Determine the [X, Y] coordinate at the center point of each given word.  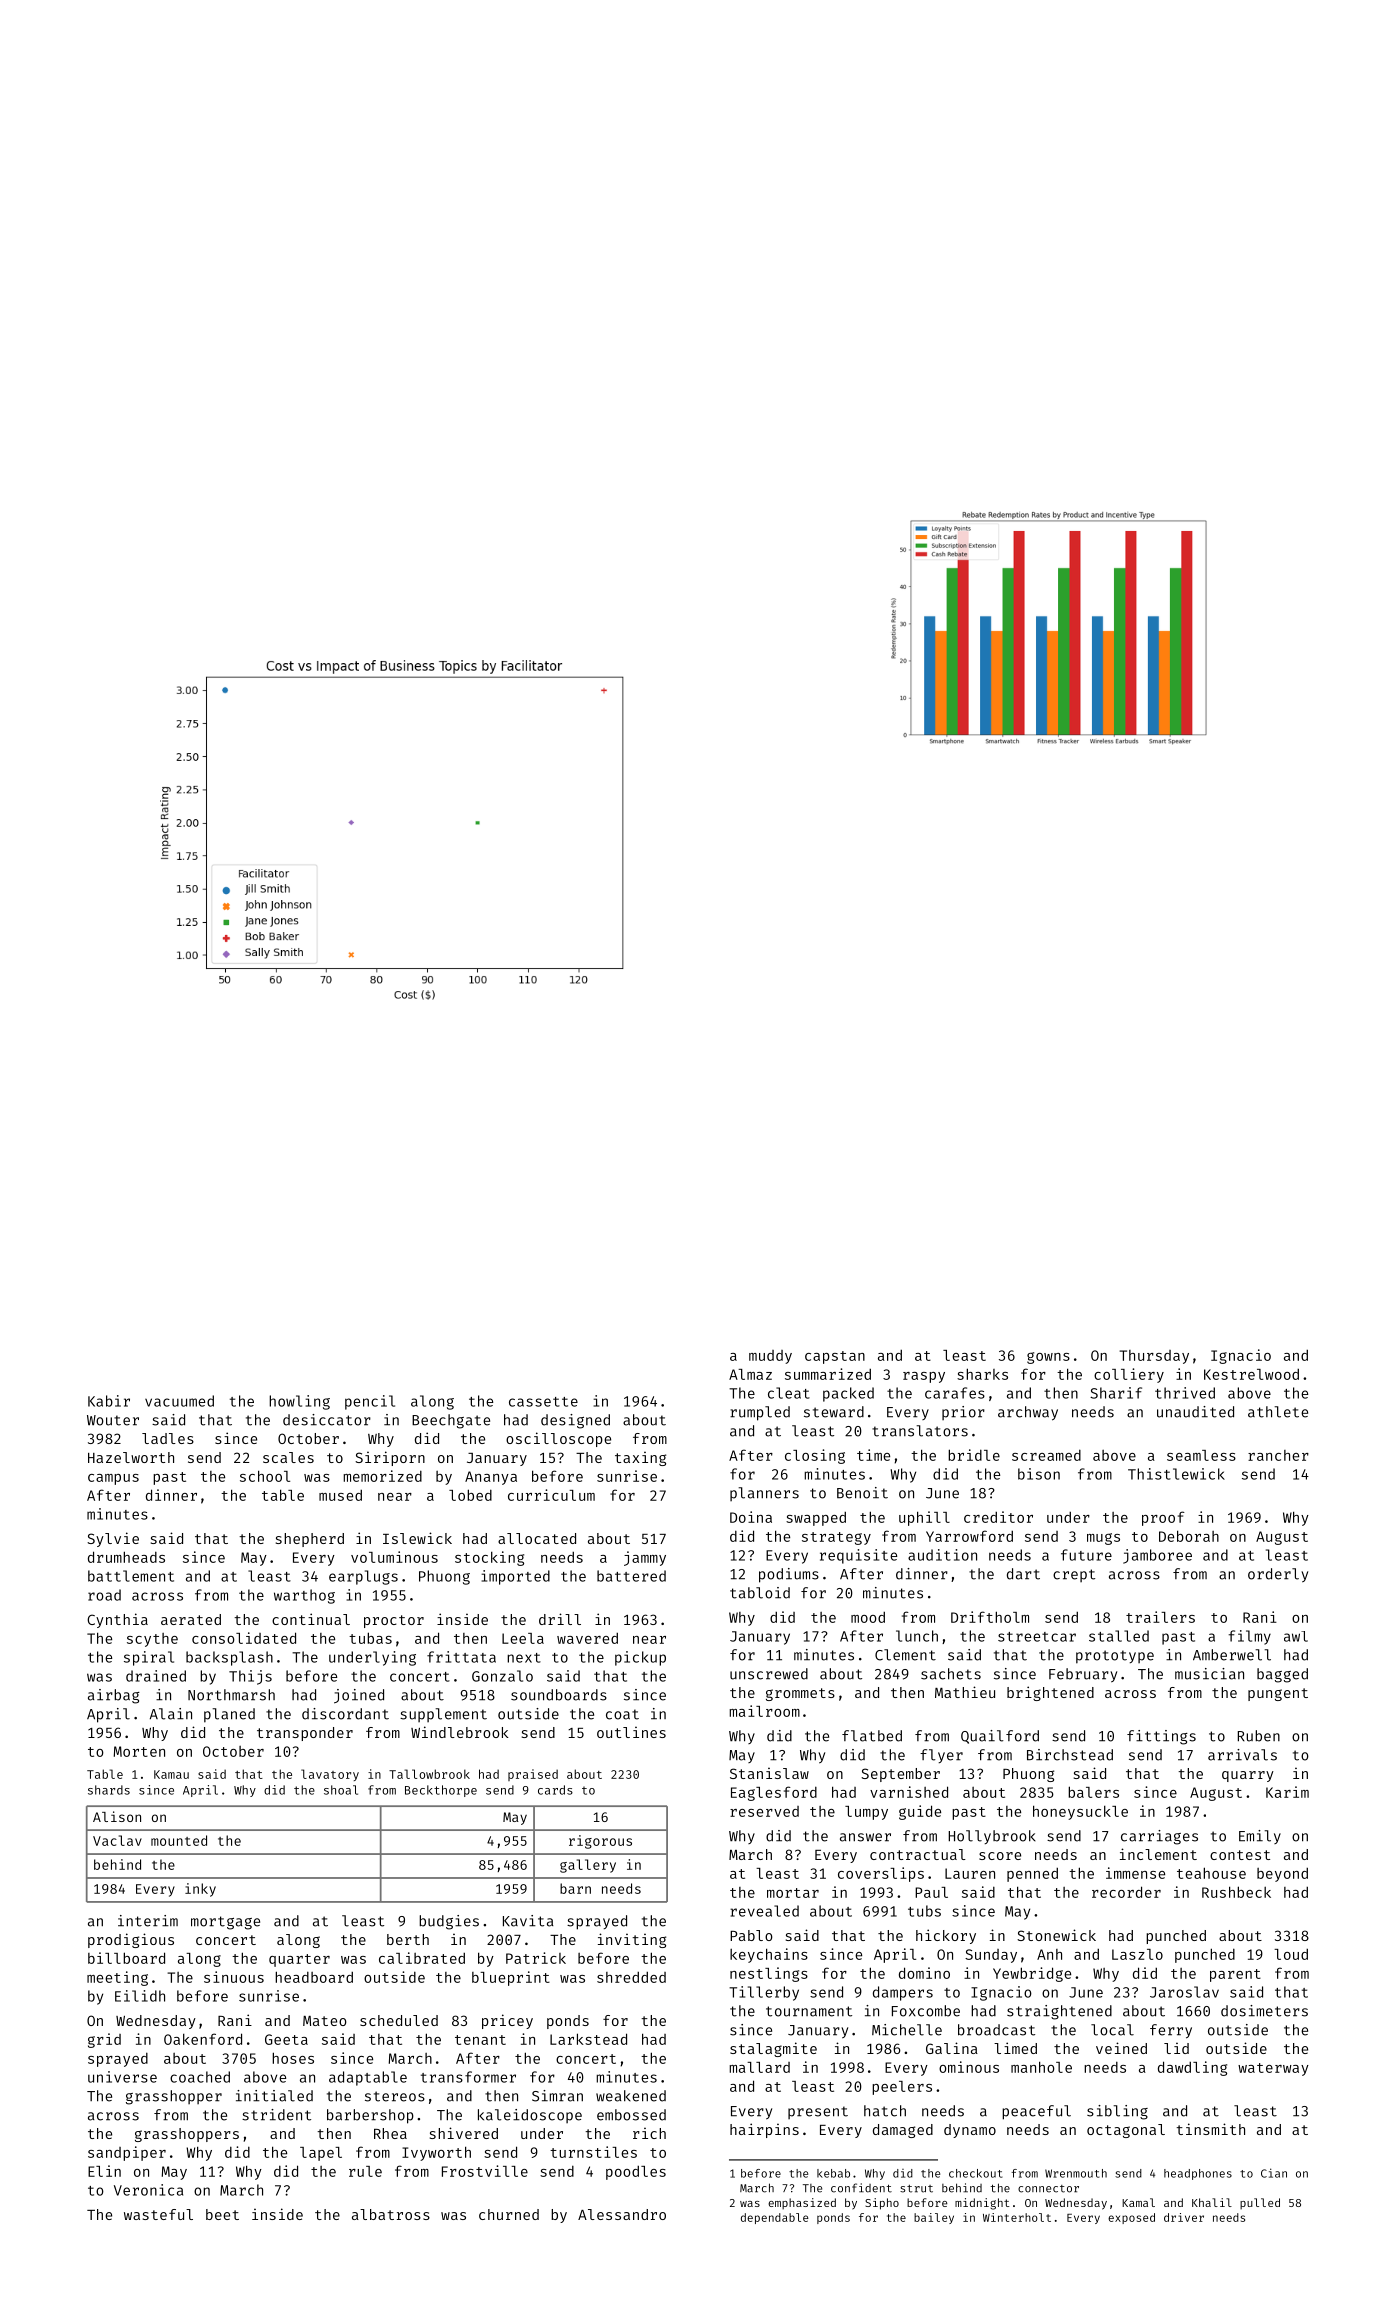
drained [156, 1676]
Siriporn [390, 1458]
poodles [636, 2173]
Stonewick [1056, 1935]
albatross [391, 2214]
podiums [789, 1575]
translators [920, 1431]
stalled [1119, 1636]
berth [408, 1939]
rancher [1278, 1455]
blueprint [511, 1978]
